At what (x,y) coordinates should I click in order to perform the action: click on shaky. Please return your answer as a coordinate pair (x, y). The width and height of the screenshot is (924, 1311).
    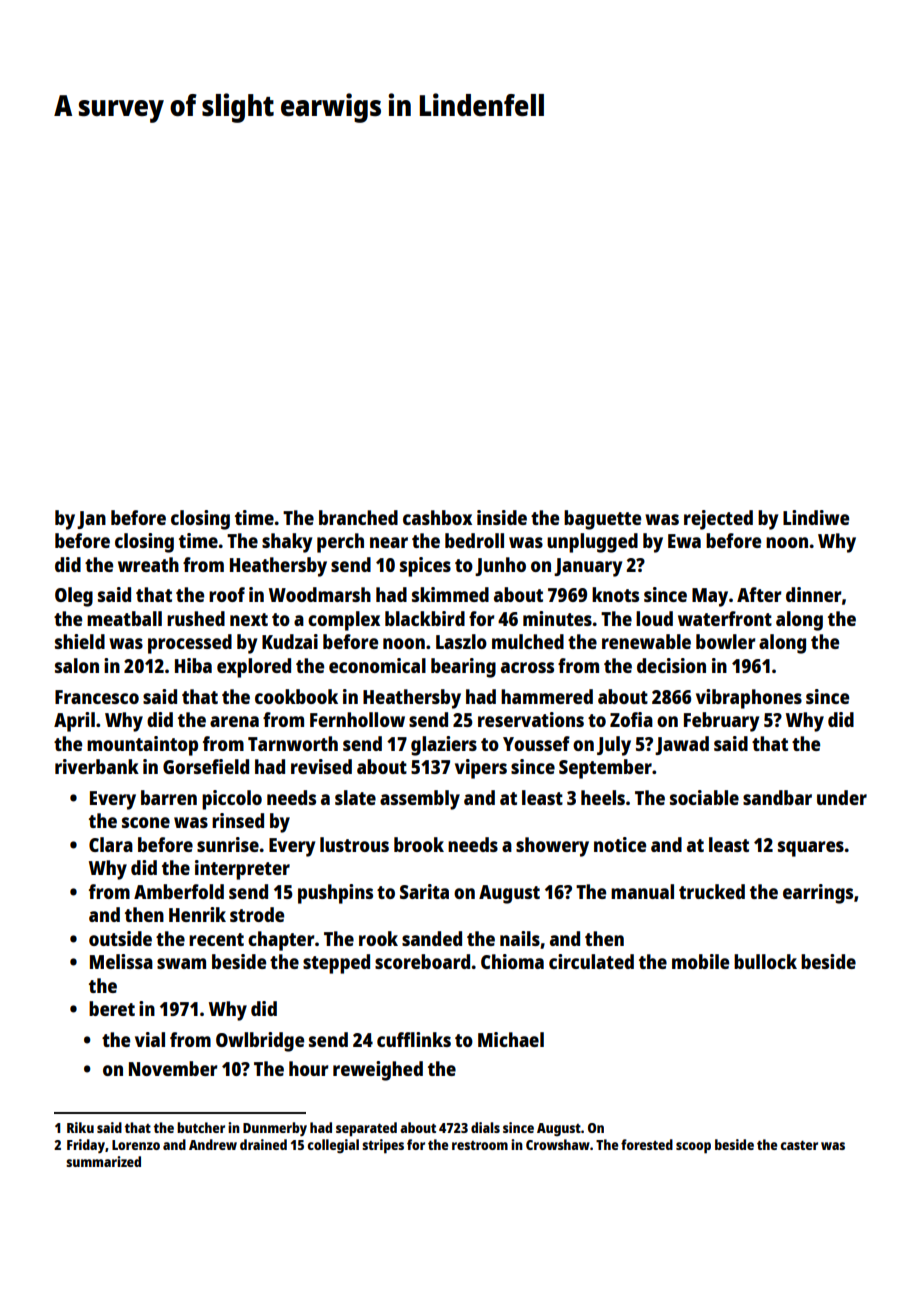
    Looking at the image, I should click on (287, 543).
